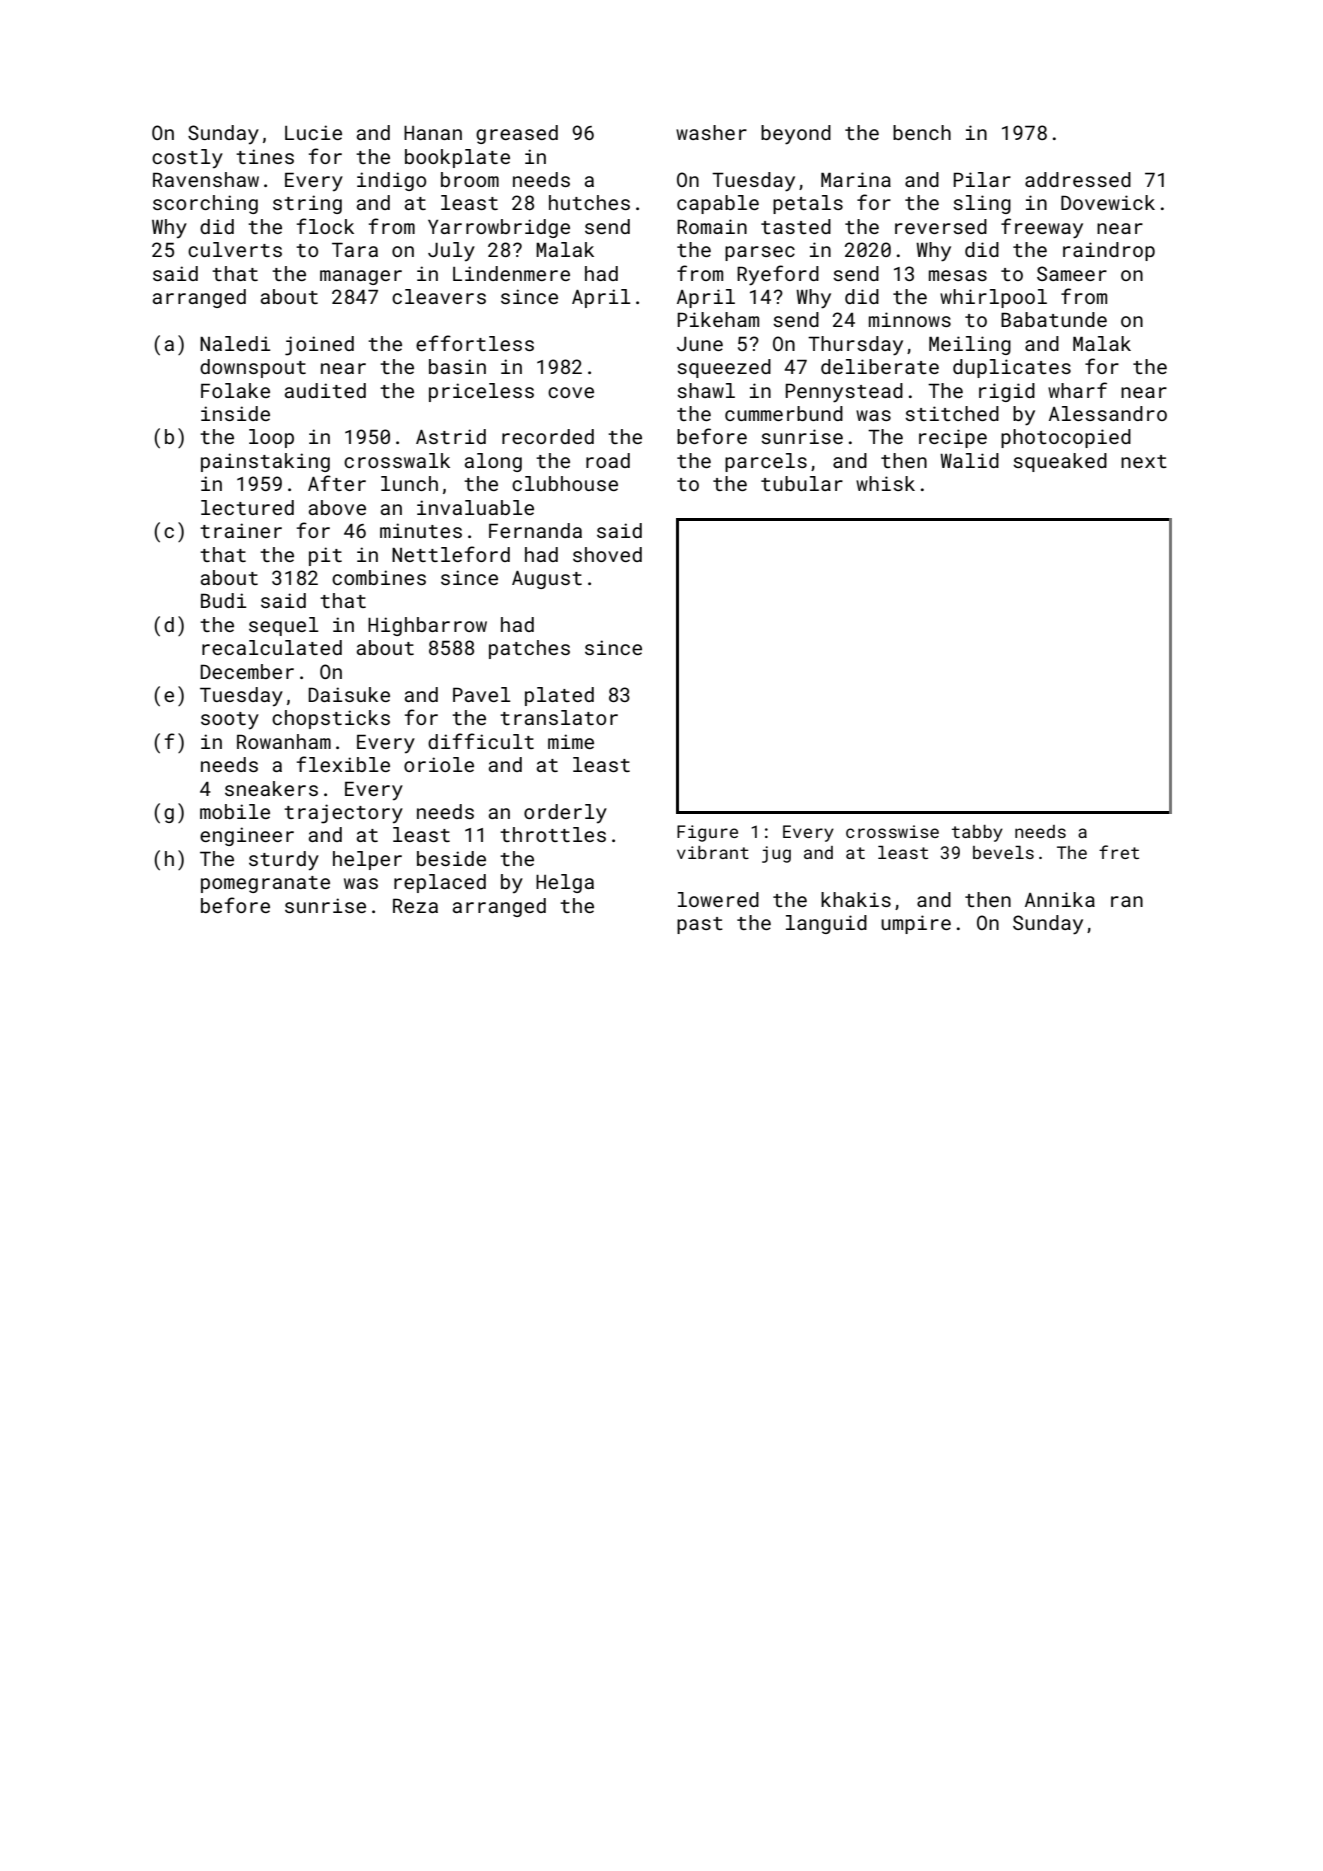 Image resolution: width=1323 pixels, height=1871 pixels. Describe the element at coordinates (265, 884) in the screenshot. I see `pomegranate` at that location.
